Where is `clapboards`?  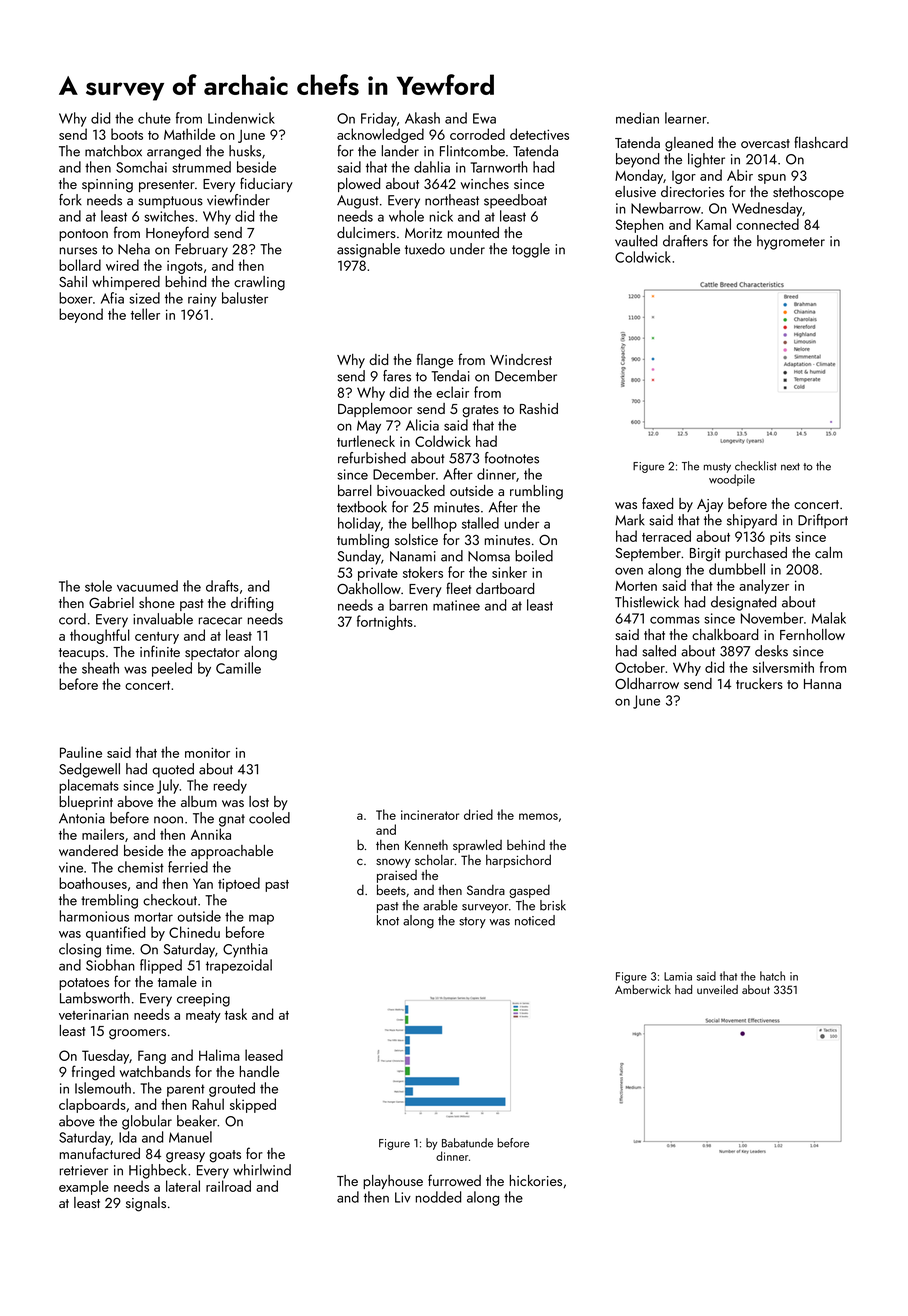 clapboards is located at coordinates (92, 1105).
